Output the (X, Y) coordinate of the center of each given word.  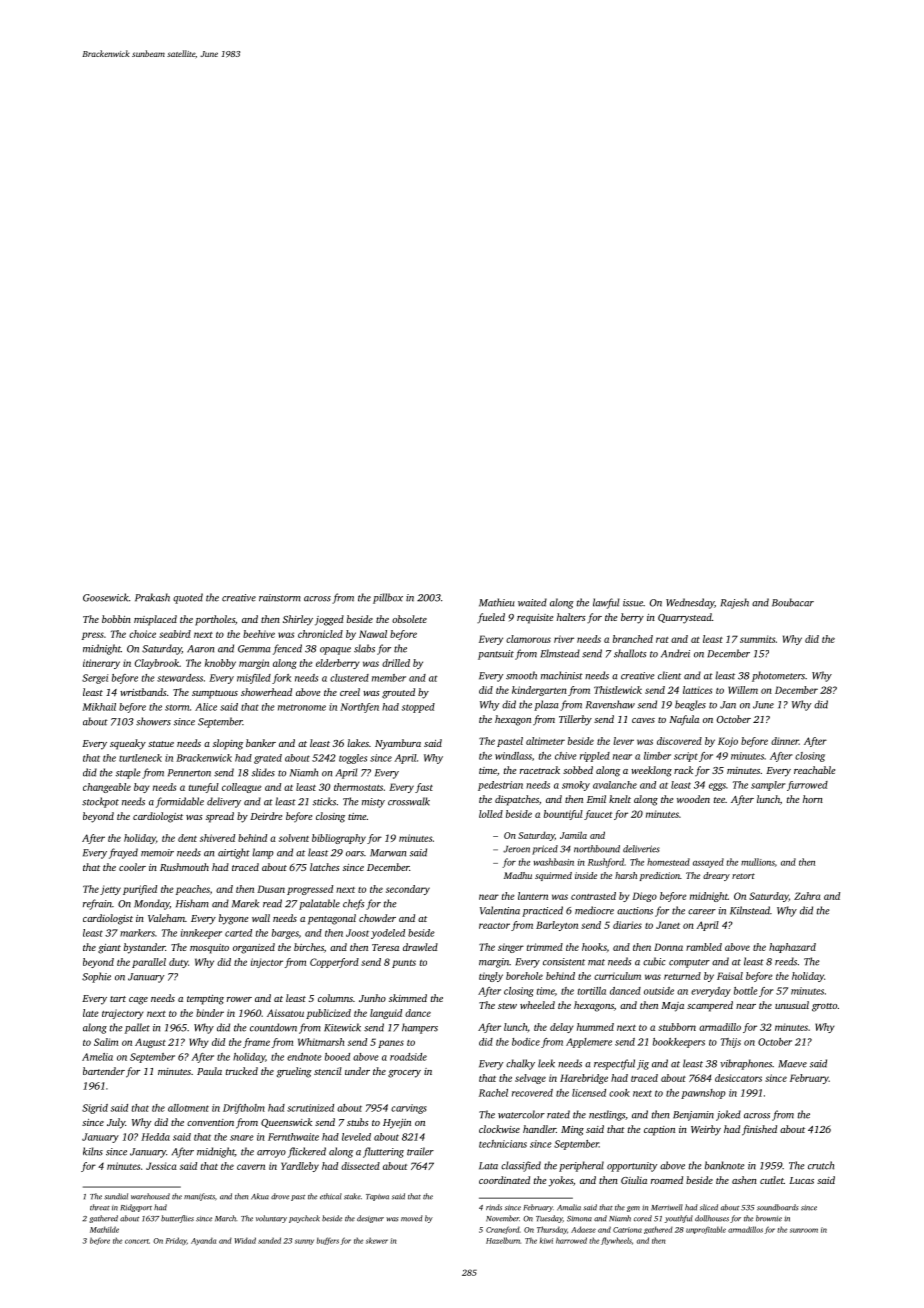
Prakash (152, 597)
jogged (329, 620)
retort (743, 876)
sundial (116, 1196)
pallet (137, 1028)
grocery (404, 1074)
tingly (491, 977)
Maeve (793, 1064)
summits (757, 639)
